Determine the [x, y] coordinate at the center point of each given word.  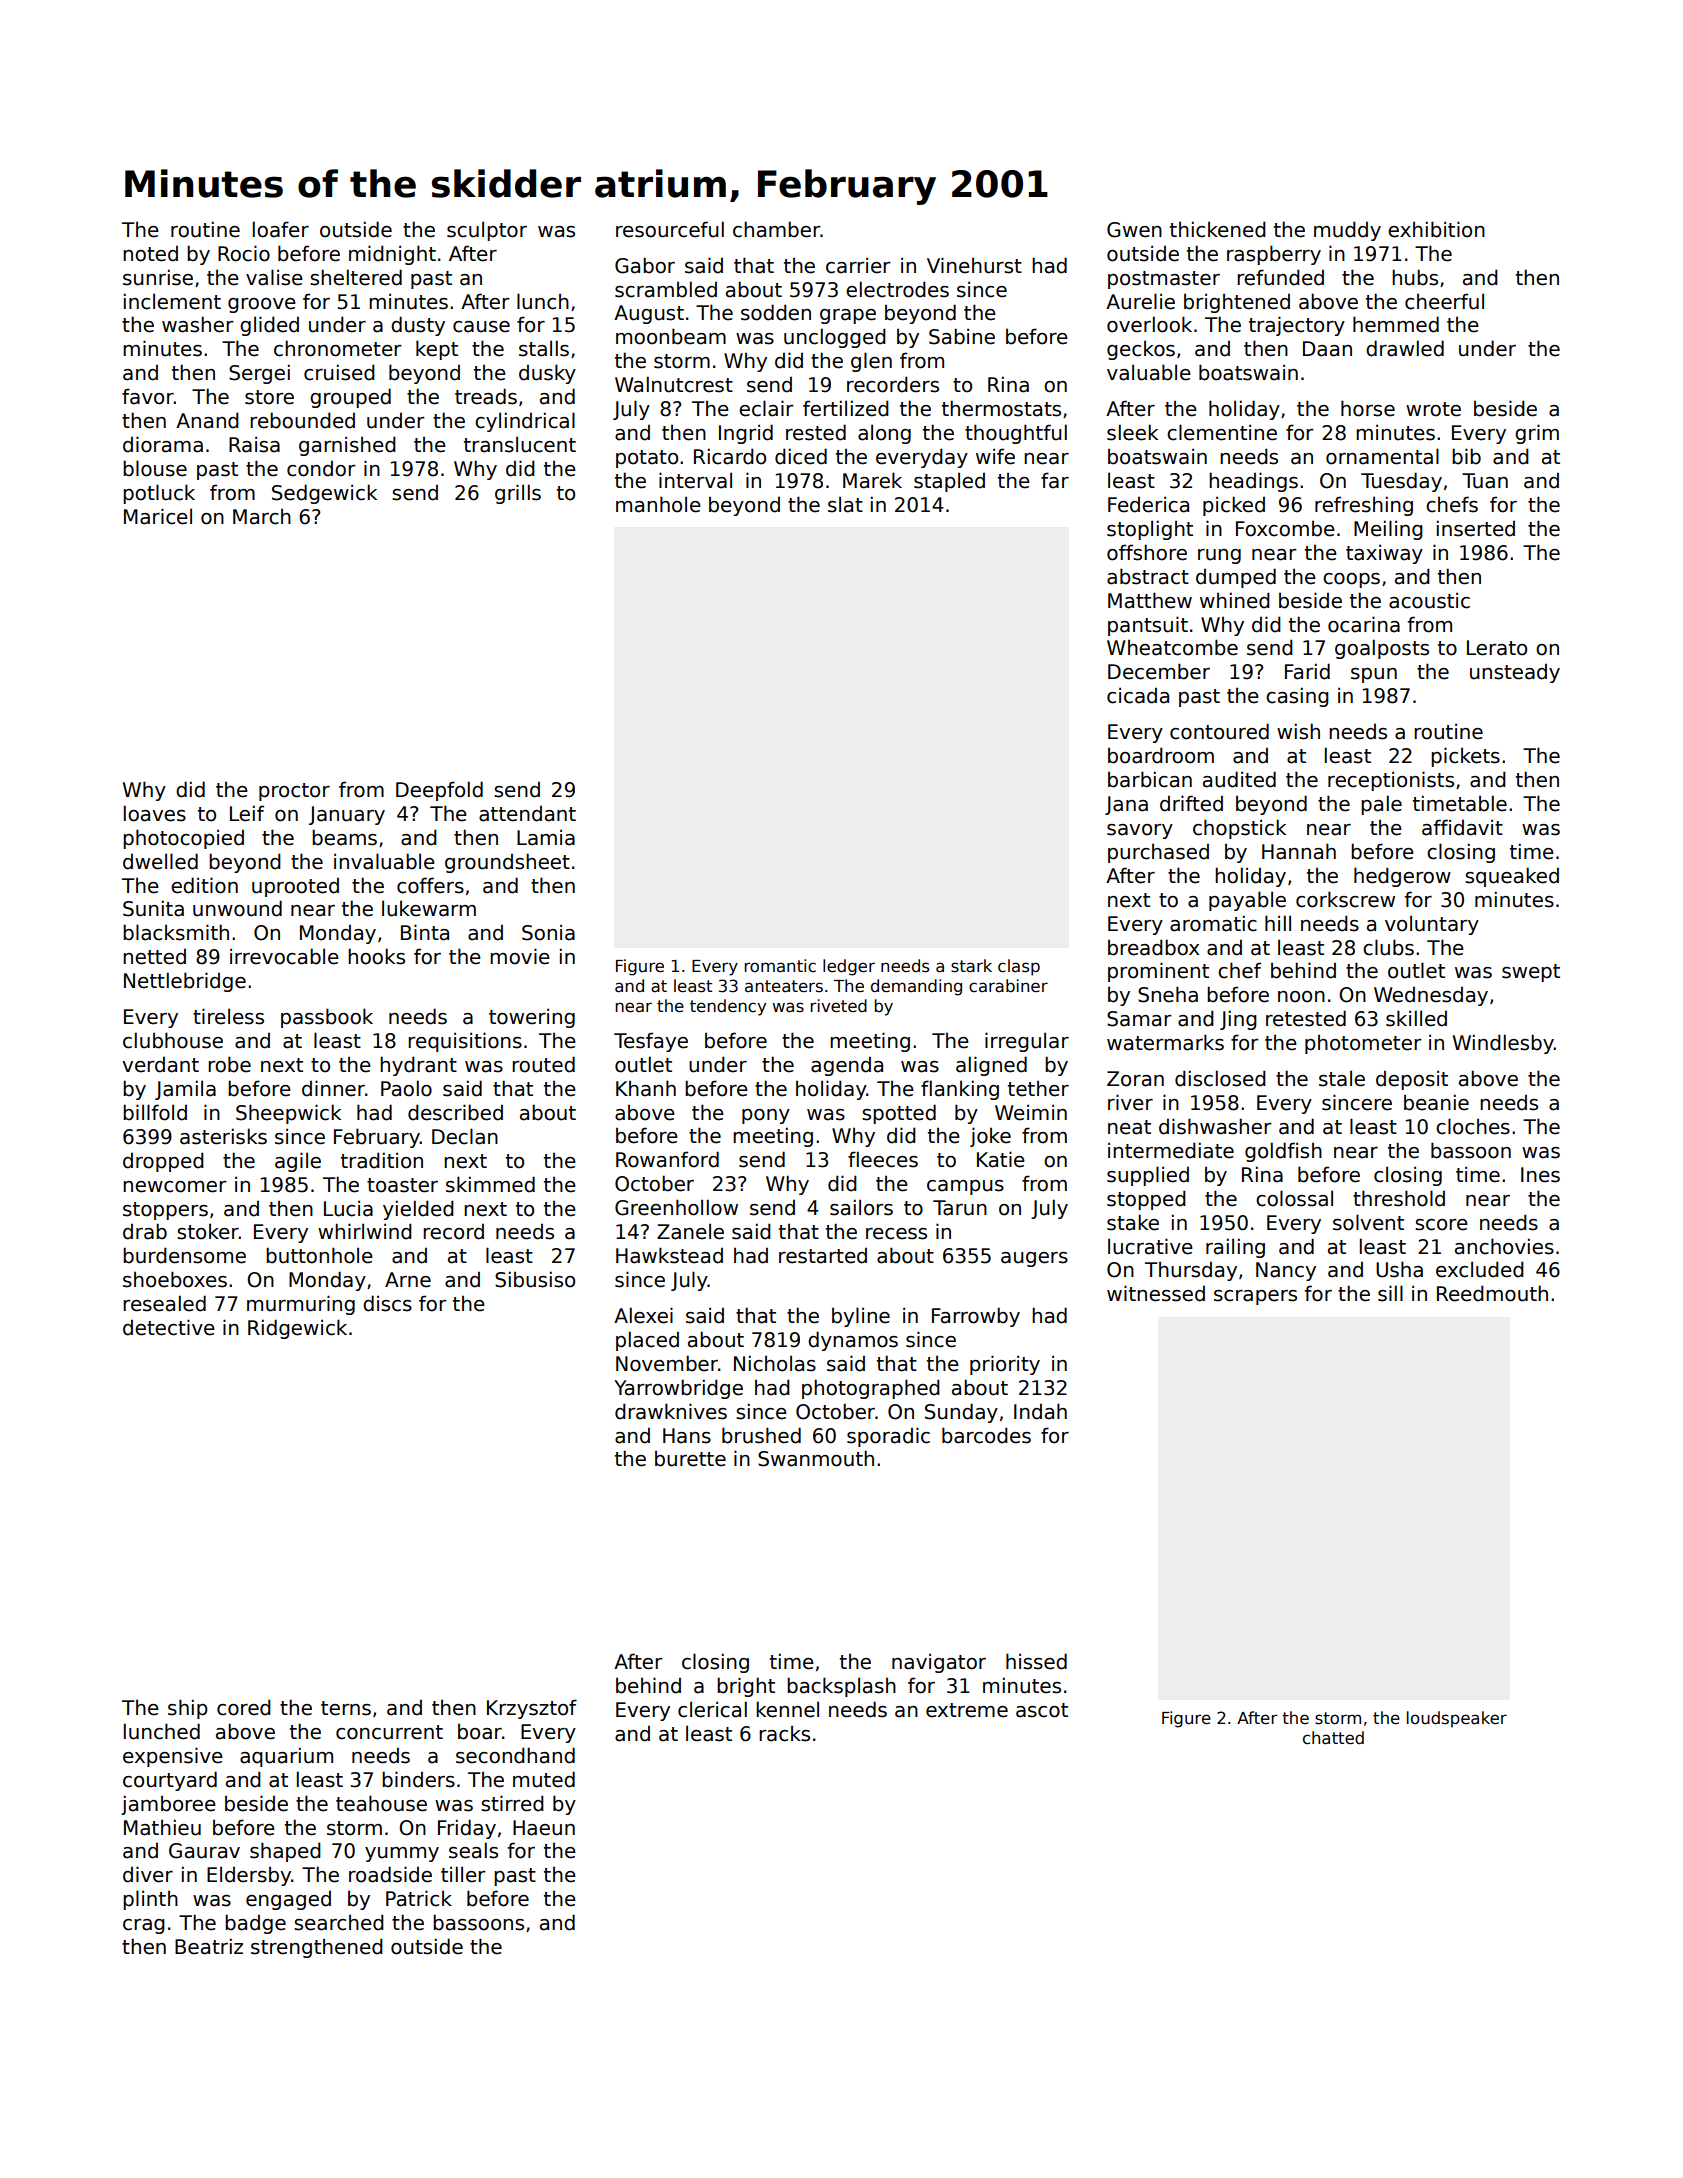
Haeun [544, 1828]
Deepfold [439, 791]
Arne [408, 1280]
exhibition [1436, 229]
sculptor [487, 231]
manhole [658, 504]
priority [1005, 1365]
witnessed [1156, 1293]
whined [1235, 600]
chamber [777, 229]
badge [255, 1924]
